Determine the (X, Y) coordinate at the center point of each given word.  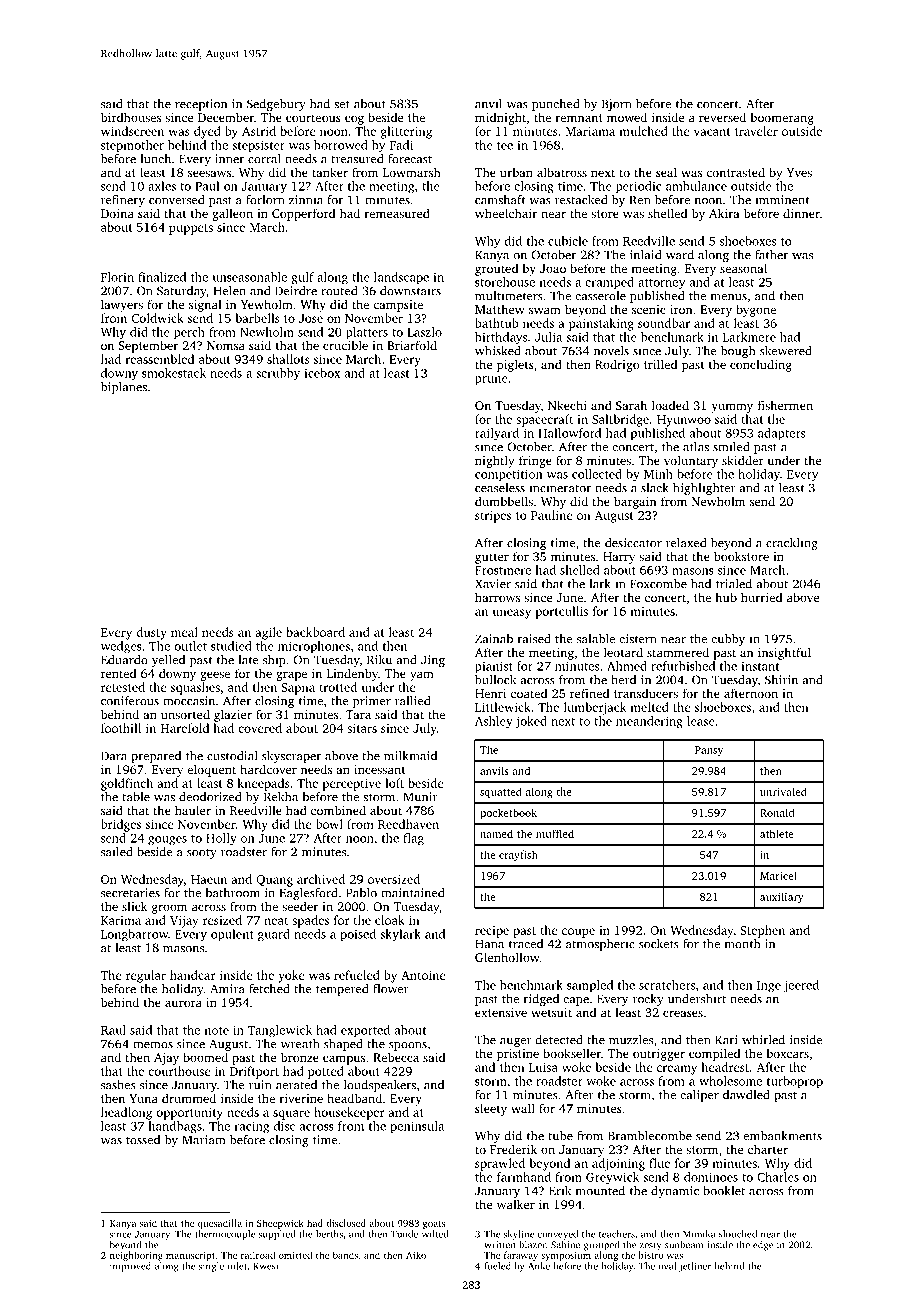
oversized (394, 879)
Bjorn (616, 105)
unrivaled (783, 791)
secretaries (130, 893)
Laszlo (424, 332)
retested (123, 687)
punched (556, 105)
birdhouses (131, 117)
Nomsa (226, 345)
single (211, 1267)
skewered (786, 351)
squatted (501, 792)
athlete (777, 833)
